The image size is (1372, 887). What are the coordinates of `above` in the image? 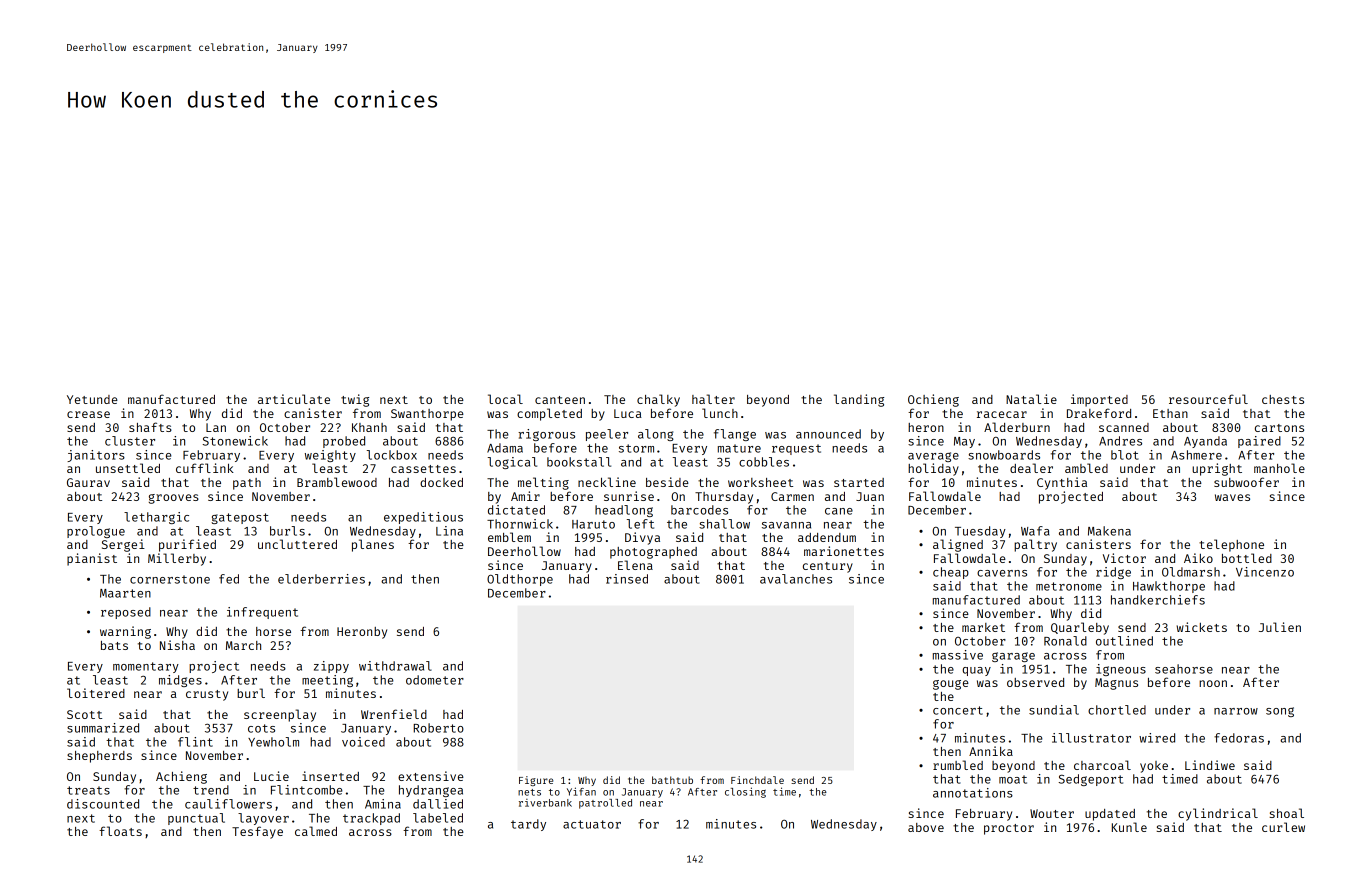 It's located at (926, 827).
